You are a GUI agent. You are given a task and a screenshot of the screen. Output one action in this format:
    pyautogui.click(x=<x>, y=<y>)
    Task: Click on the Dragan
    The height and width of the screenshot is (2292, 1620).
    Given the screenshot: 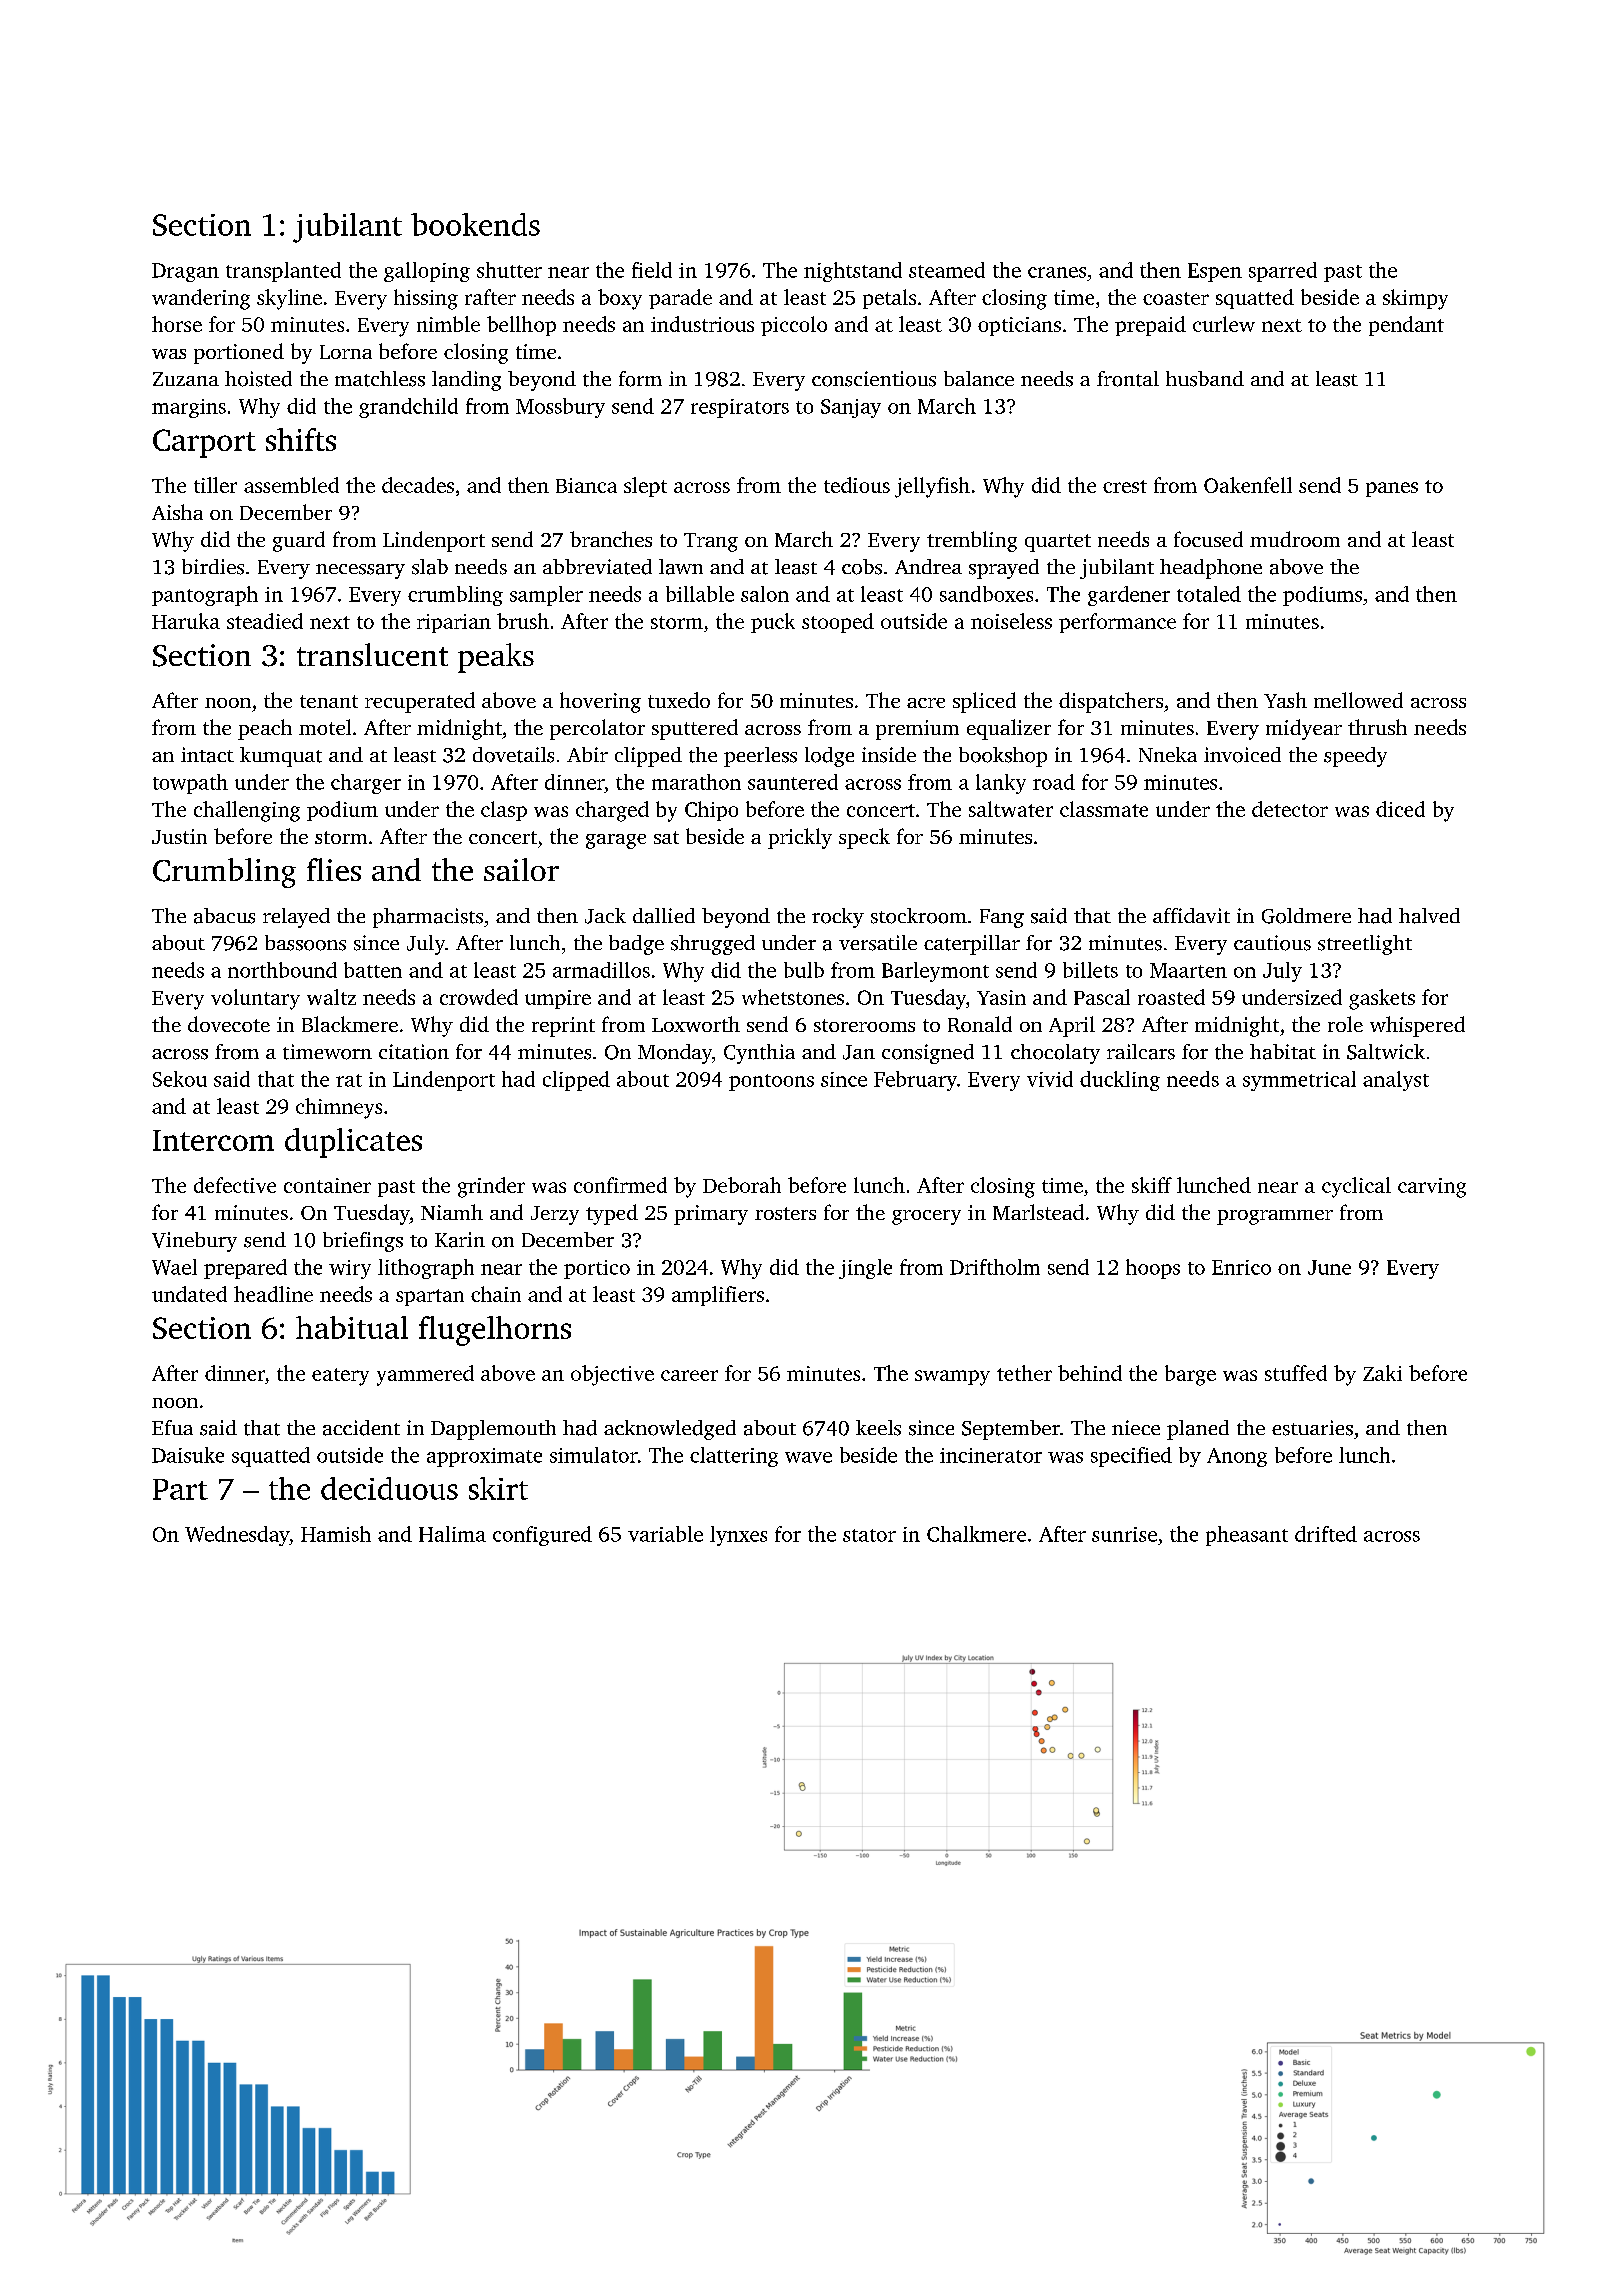 What is the action you would take?
    pyautogui.click(x=185, y=272)
